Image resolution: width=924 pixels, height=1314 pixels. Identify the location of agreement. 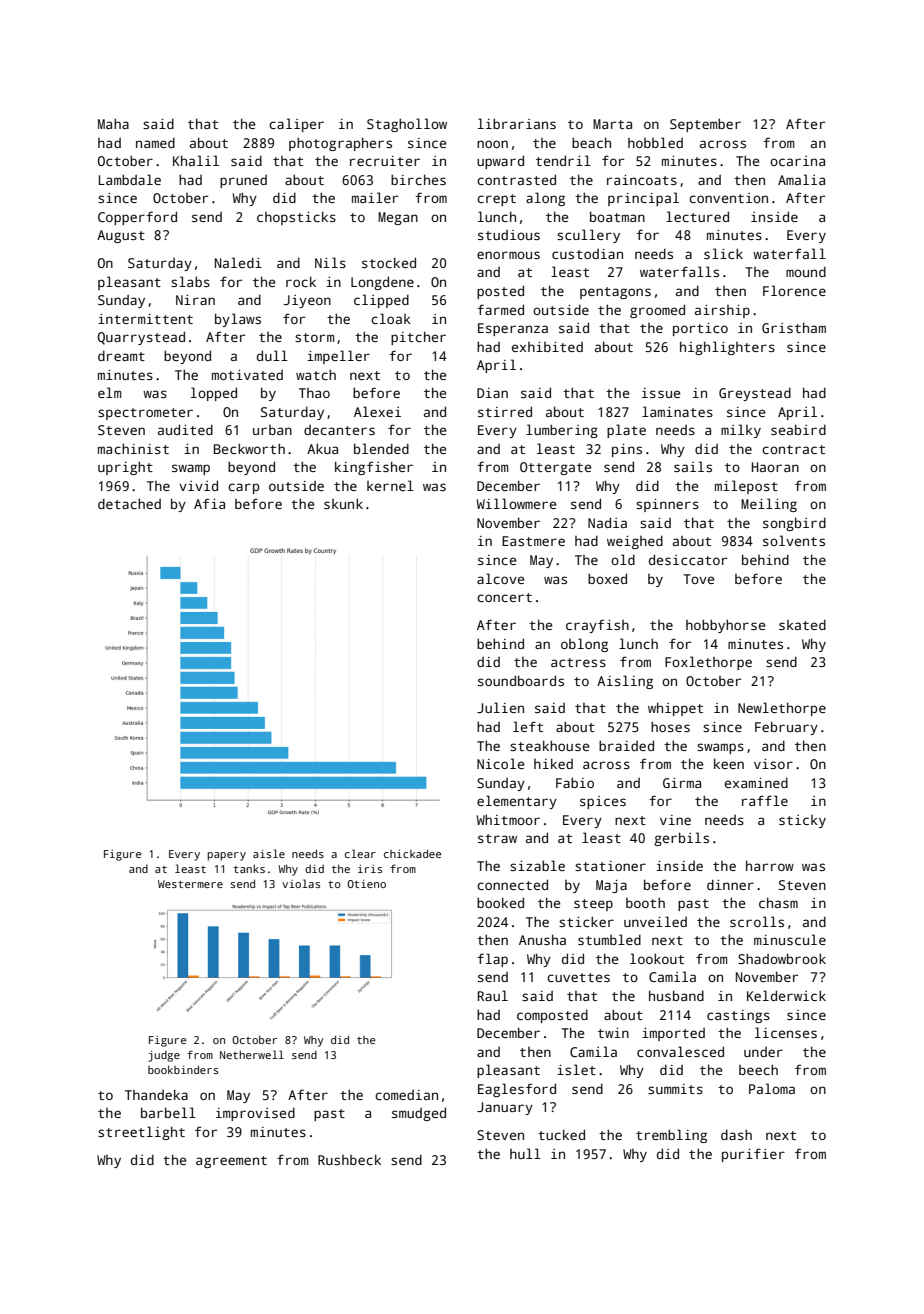
(231, 1162).
